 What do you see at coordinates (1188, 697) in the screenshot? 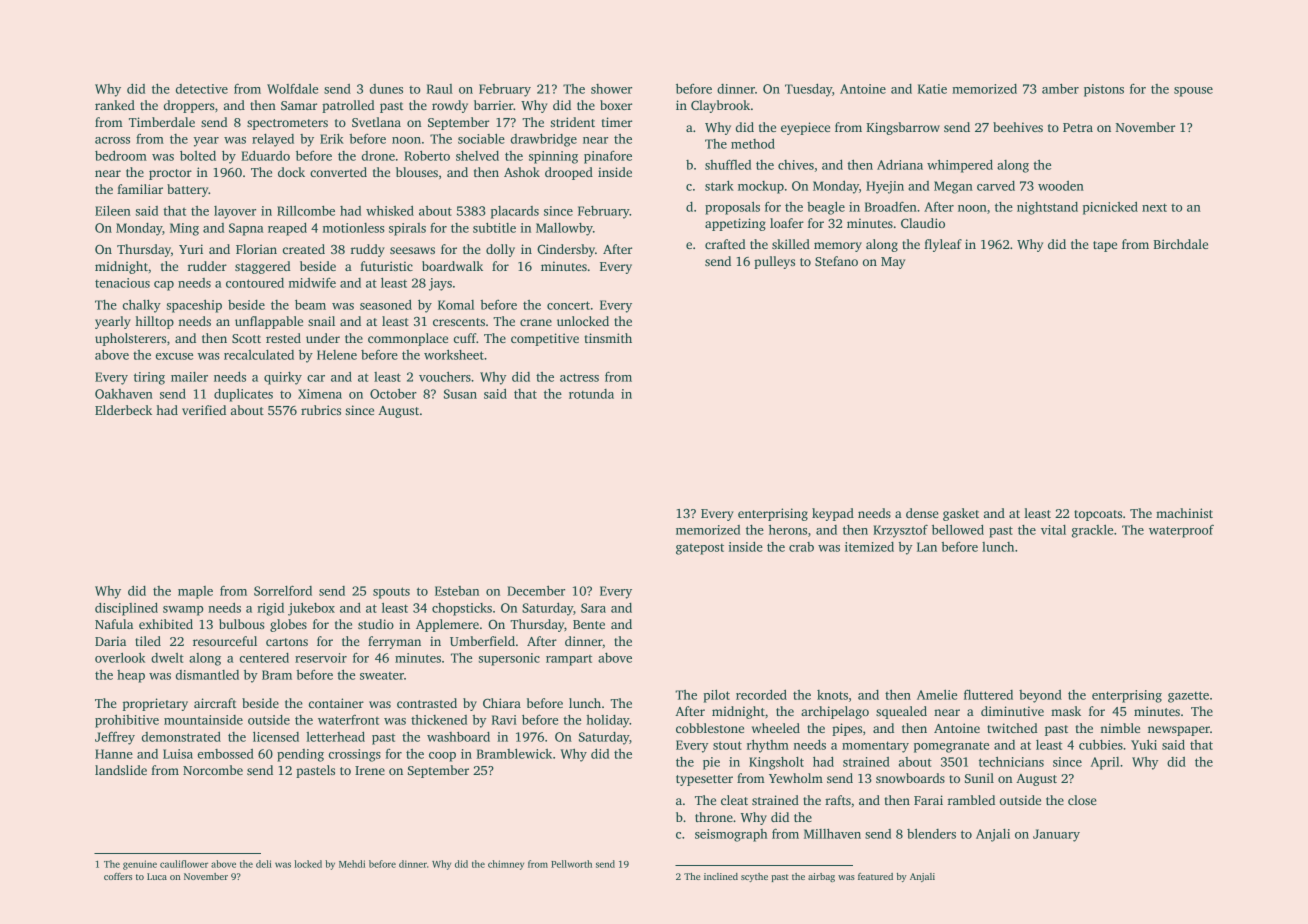
I see `gazette` at bounding box center [1188, 697].
